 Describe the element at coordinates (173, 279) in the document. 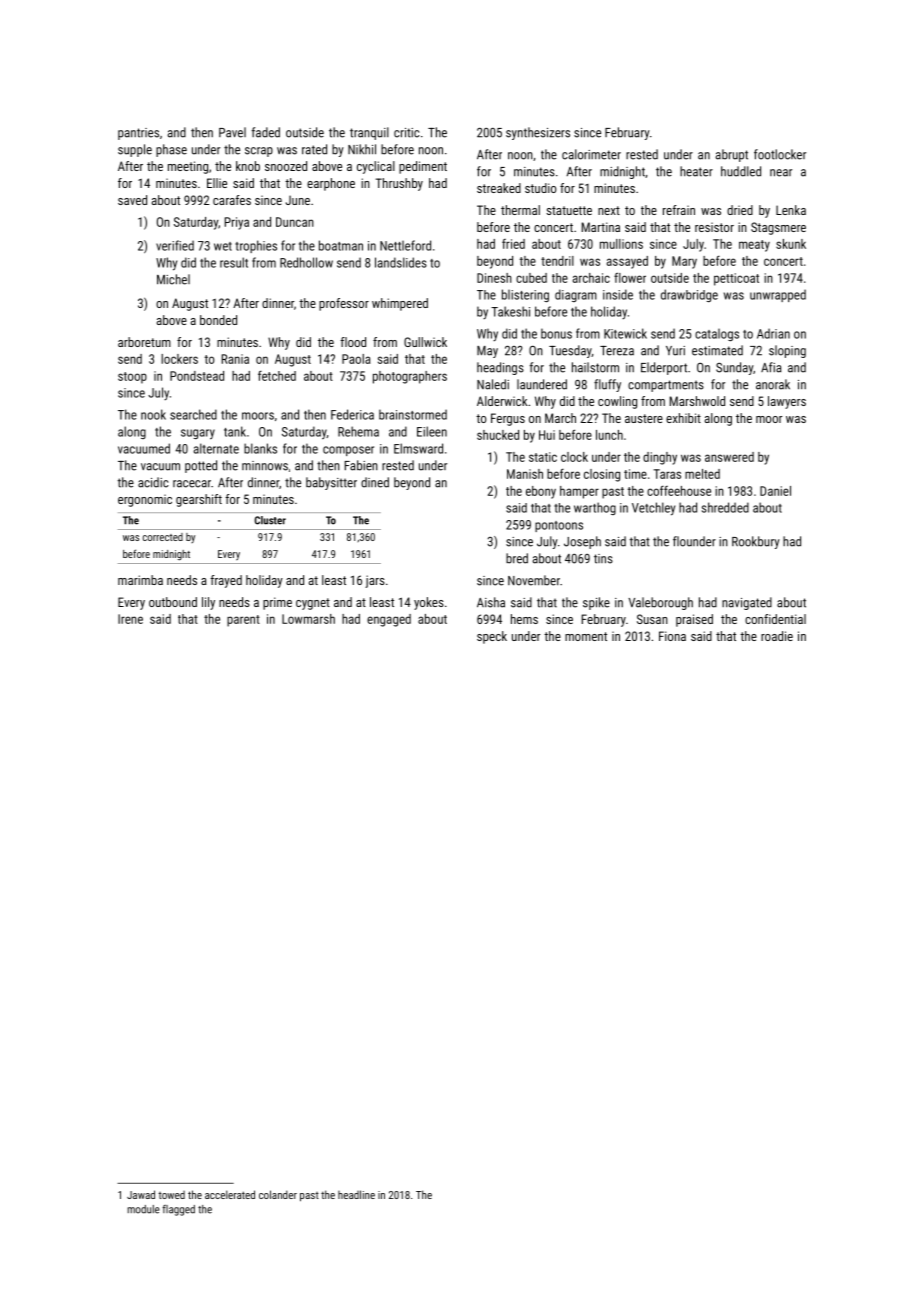

I see `Michel` at that location.
